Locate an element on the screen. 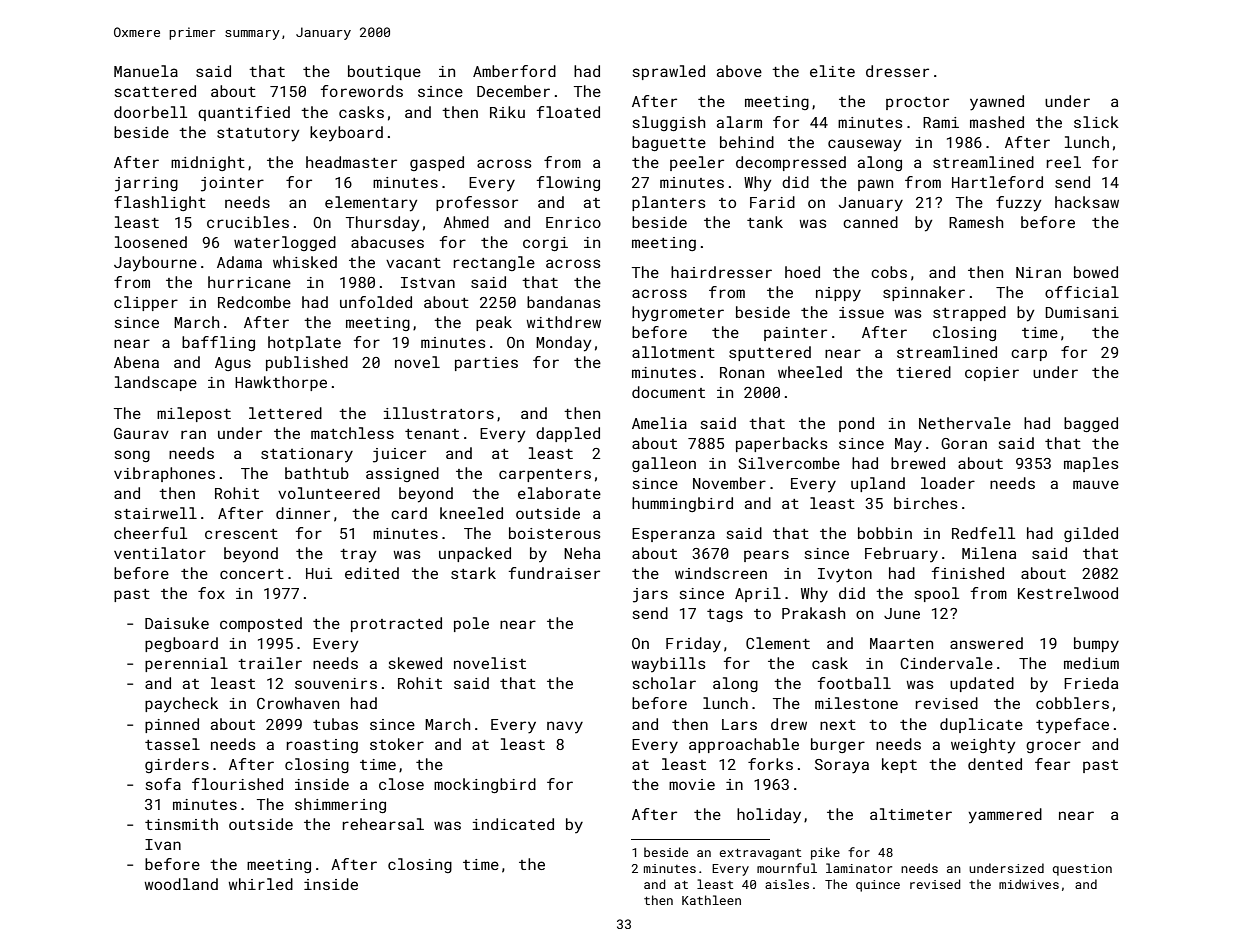 This screenshot has height=952, width=1233. woodland is located at coordinates (181, 884).
